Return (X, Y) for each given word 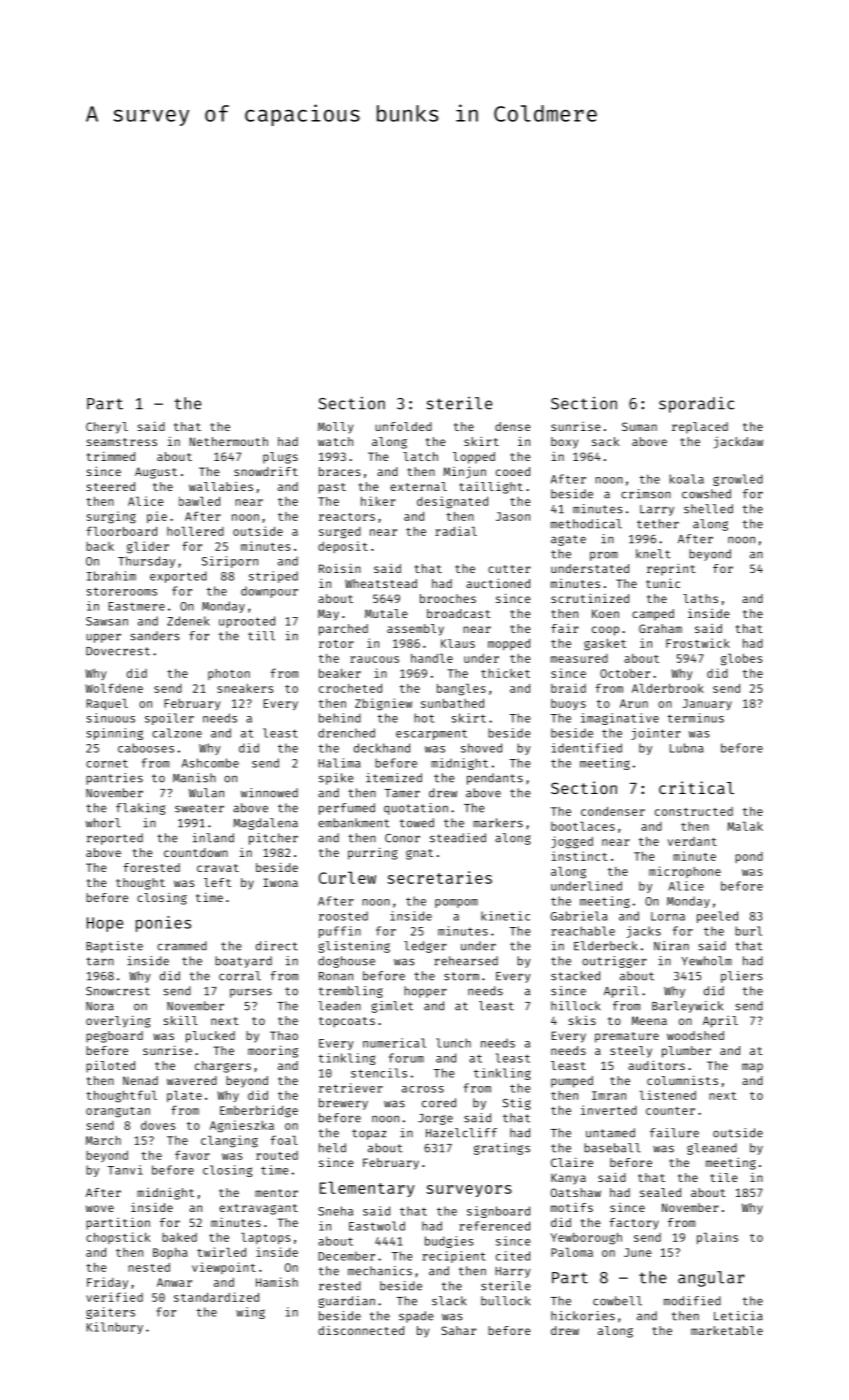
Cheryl (107, 428)
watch (335, 441)
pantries (114, 779)
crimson (646, 494)
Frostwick (698, 643)
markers (498, 823)
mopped (509, 644)
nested (149, 1267)
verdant (692, 841)
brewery (343, 1104)
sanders (155, 636)
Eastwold (377, 1226)
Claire (572, 1162)
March (103, 1140)
